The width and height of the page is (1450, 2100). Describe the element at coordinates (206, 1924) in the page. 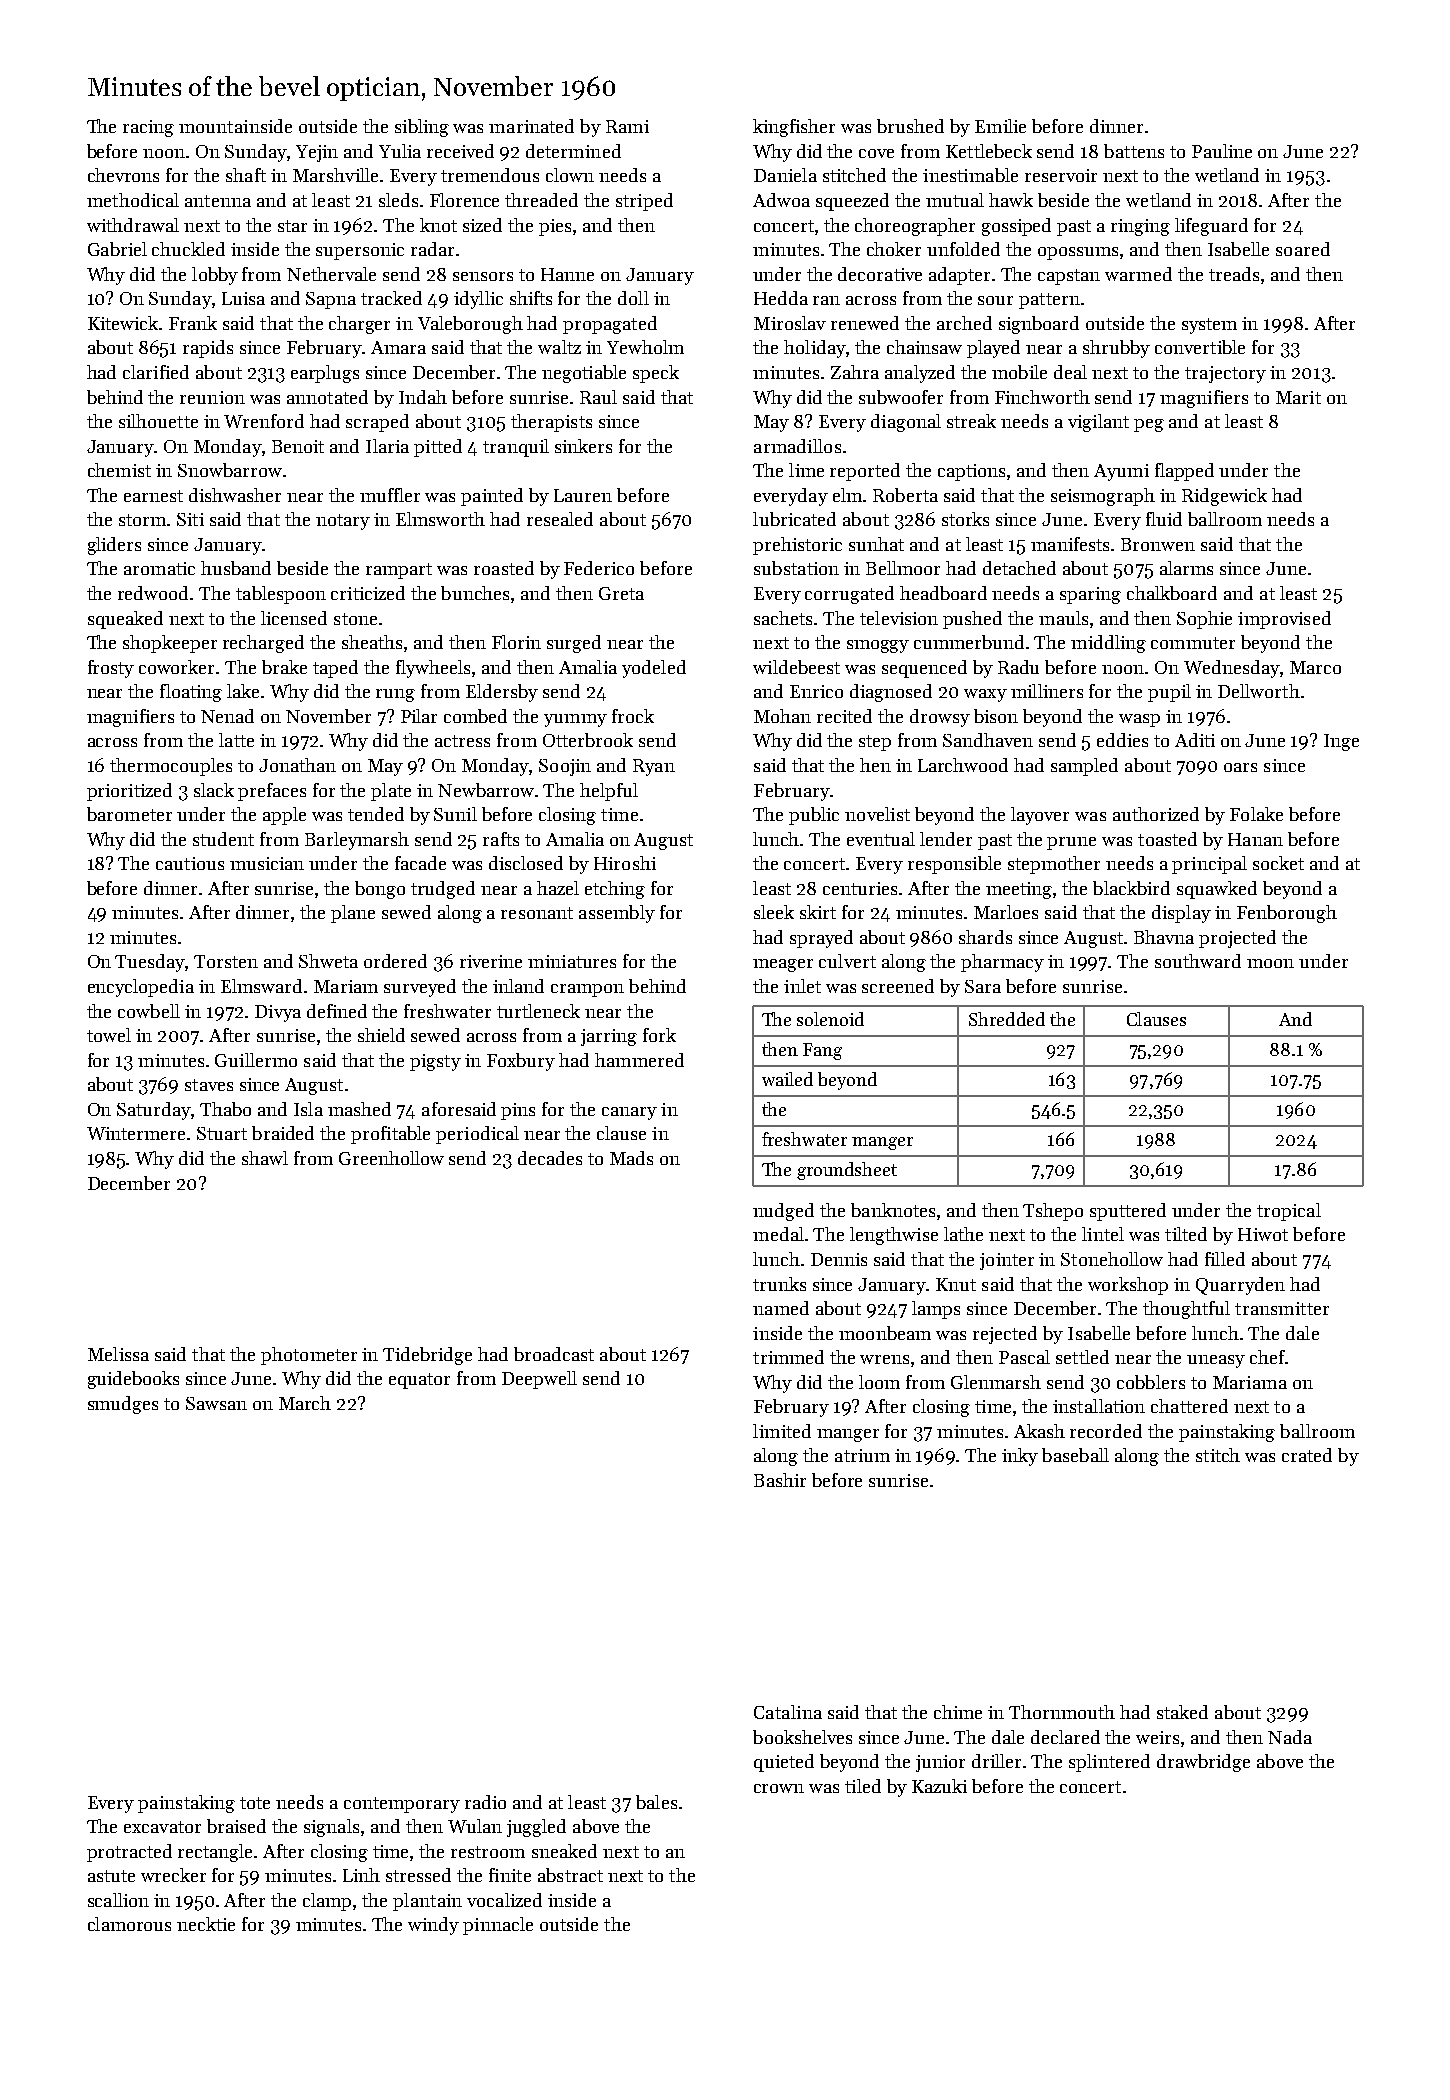

I see `necktie` at that location.
